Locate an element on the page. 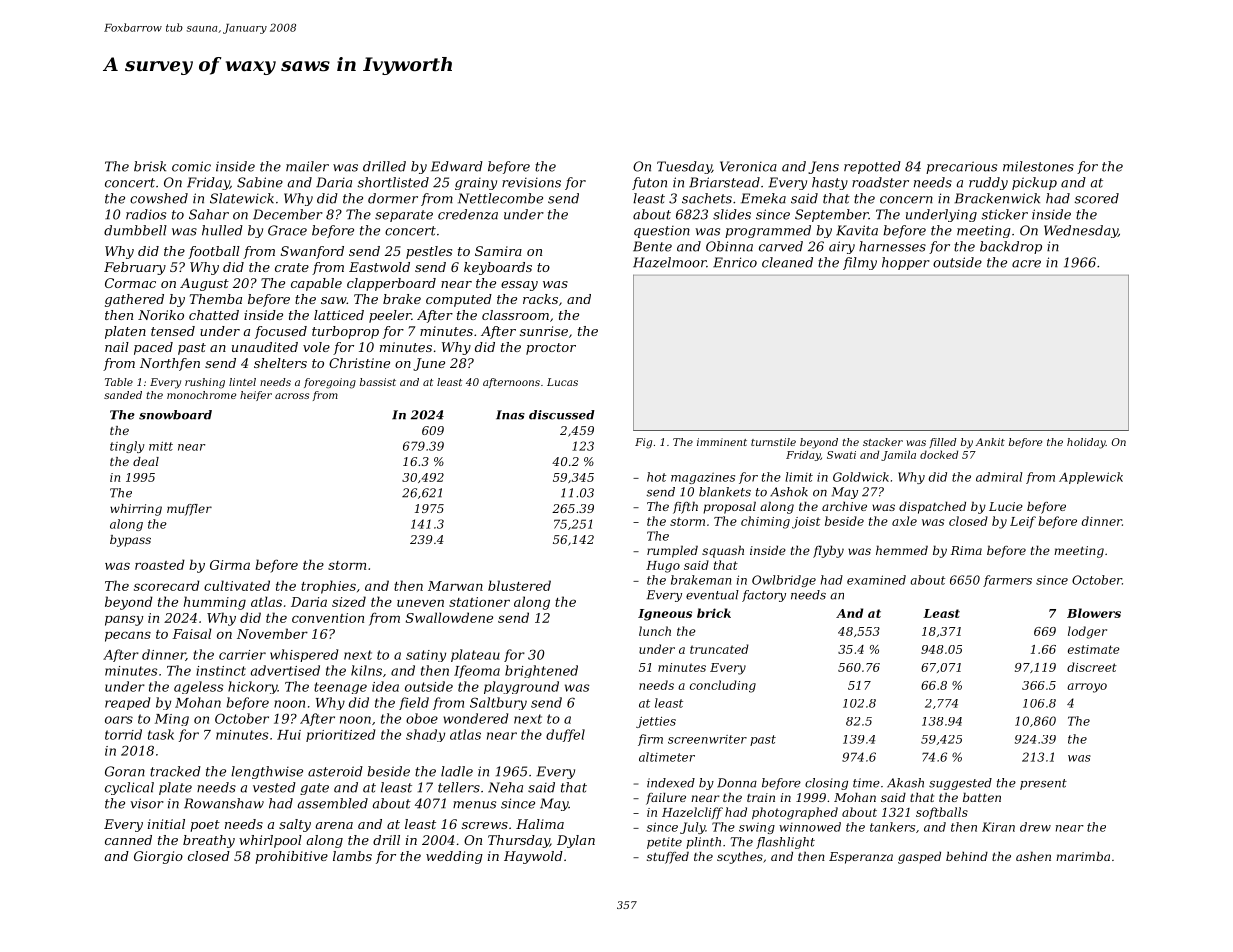  arroyo is located at coordinates (1087, 688).
